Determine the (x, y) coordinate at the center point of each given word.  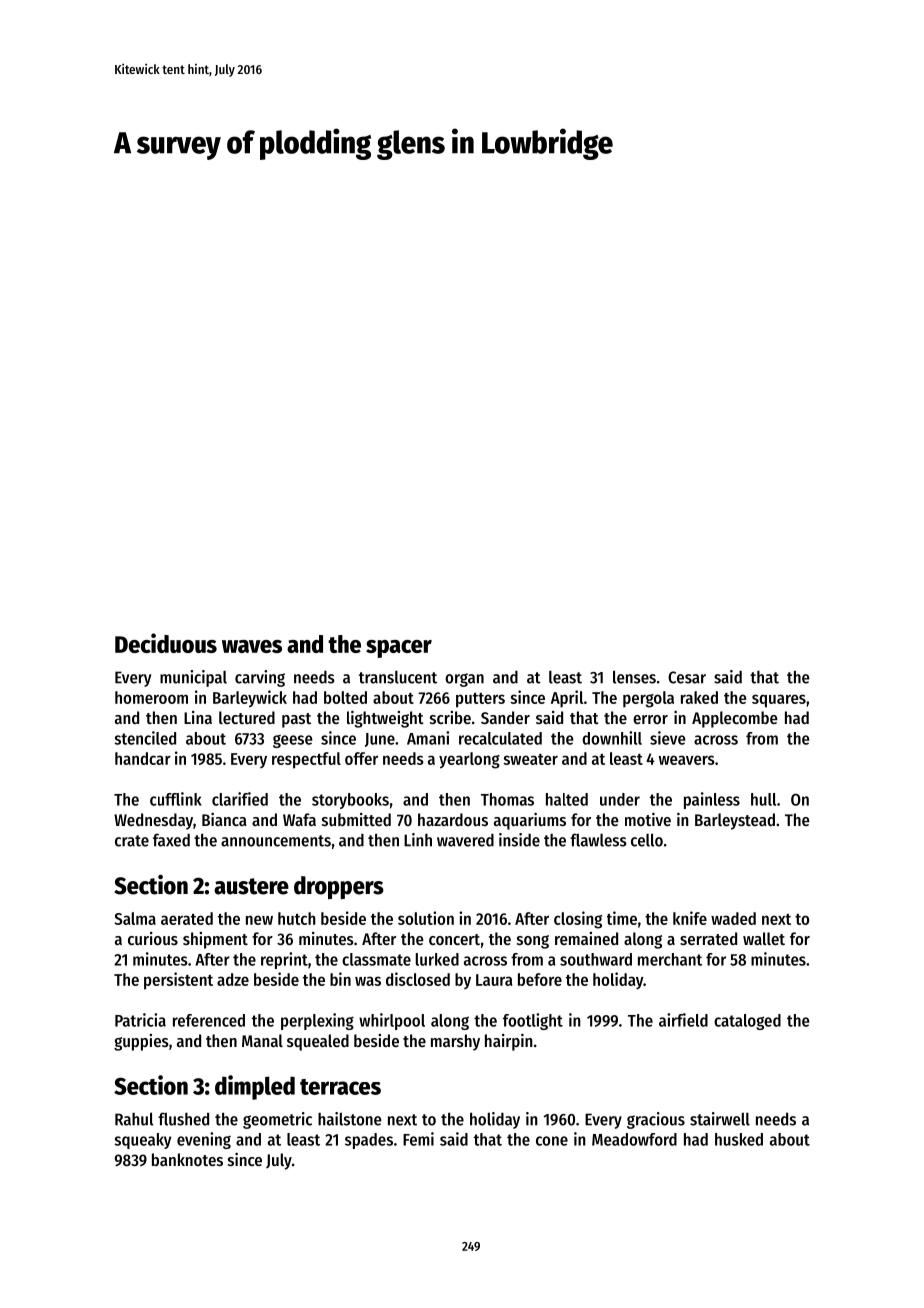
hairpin (509, 1042)
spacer (399, 649)
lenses (634, 677)
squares (779, 701)
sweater (530, 759)
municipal (193, 678)
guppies (141, 1042)
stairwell (720, 1119)
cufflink (176, 799)
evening (204, 1140)
